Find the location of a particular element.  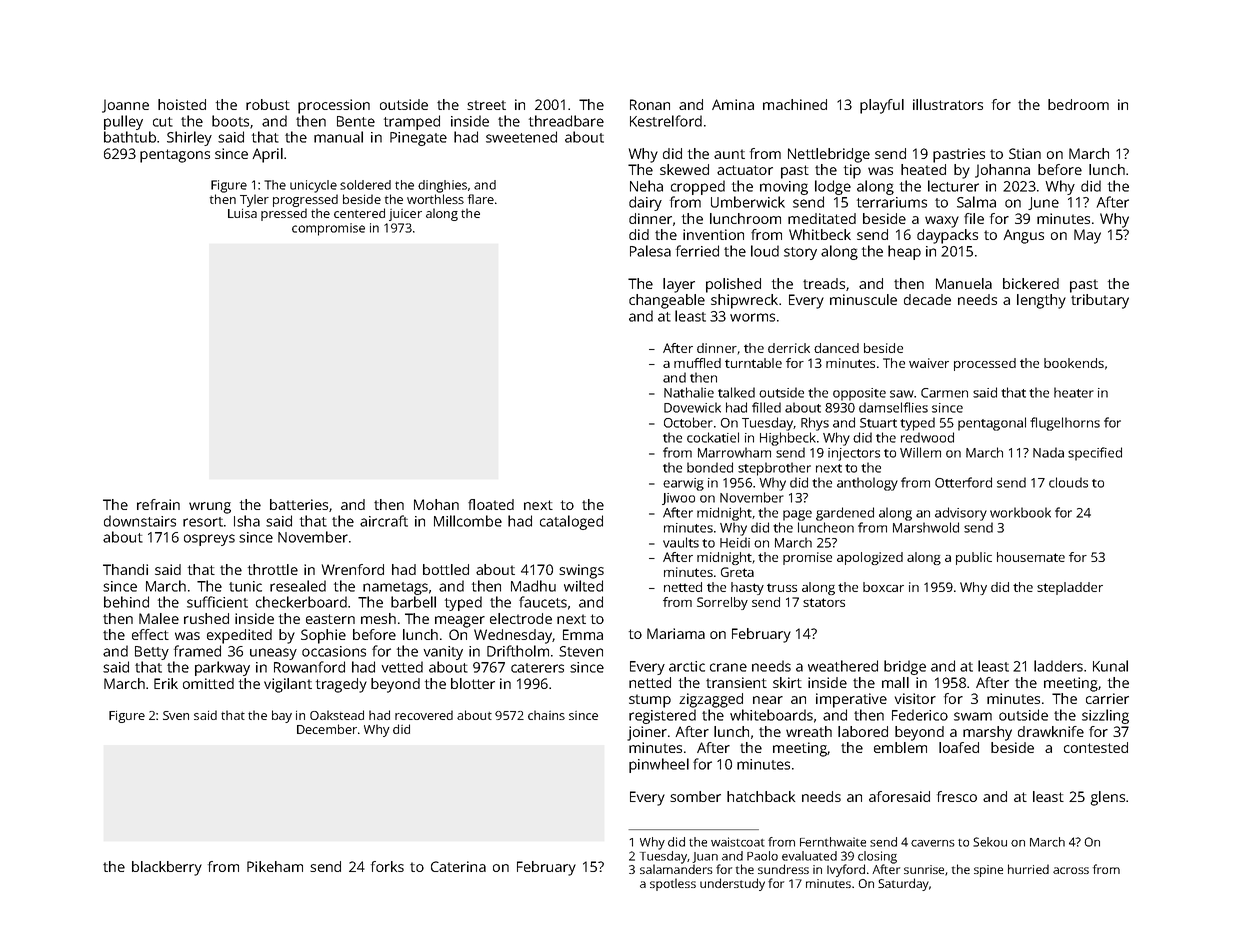

pentagons is located at coordinates (175, 156).
